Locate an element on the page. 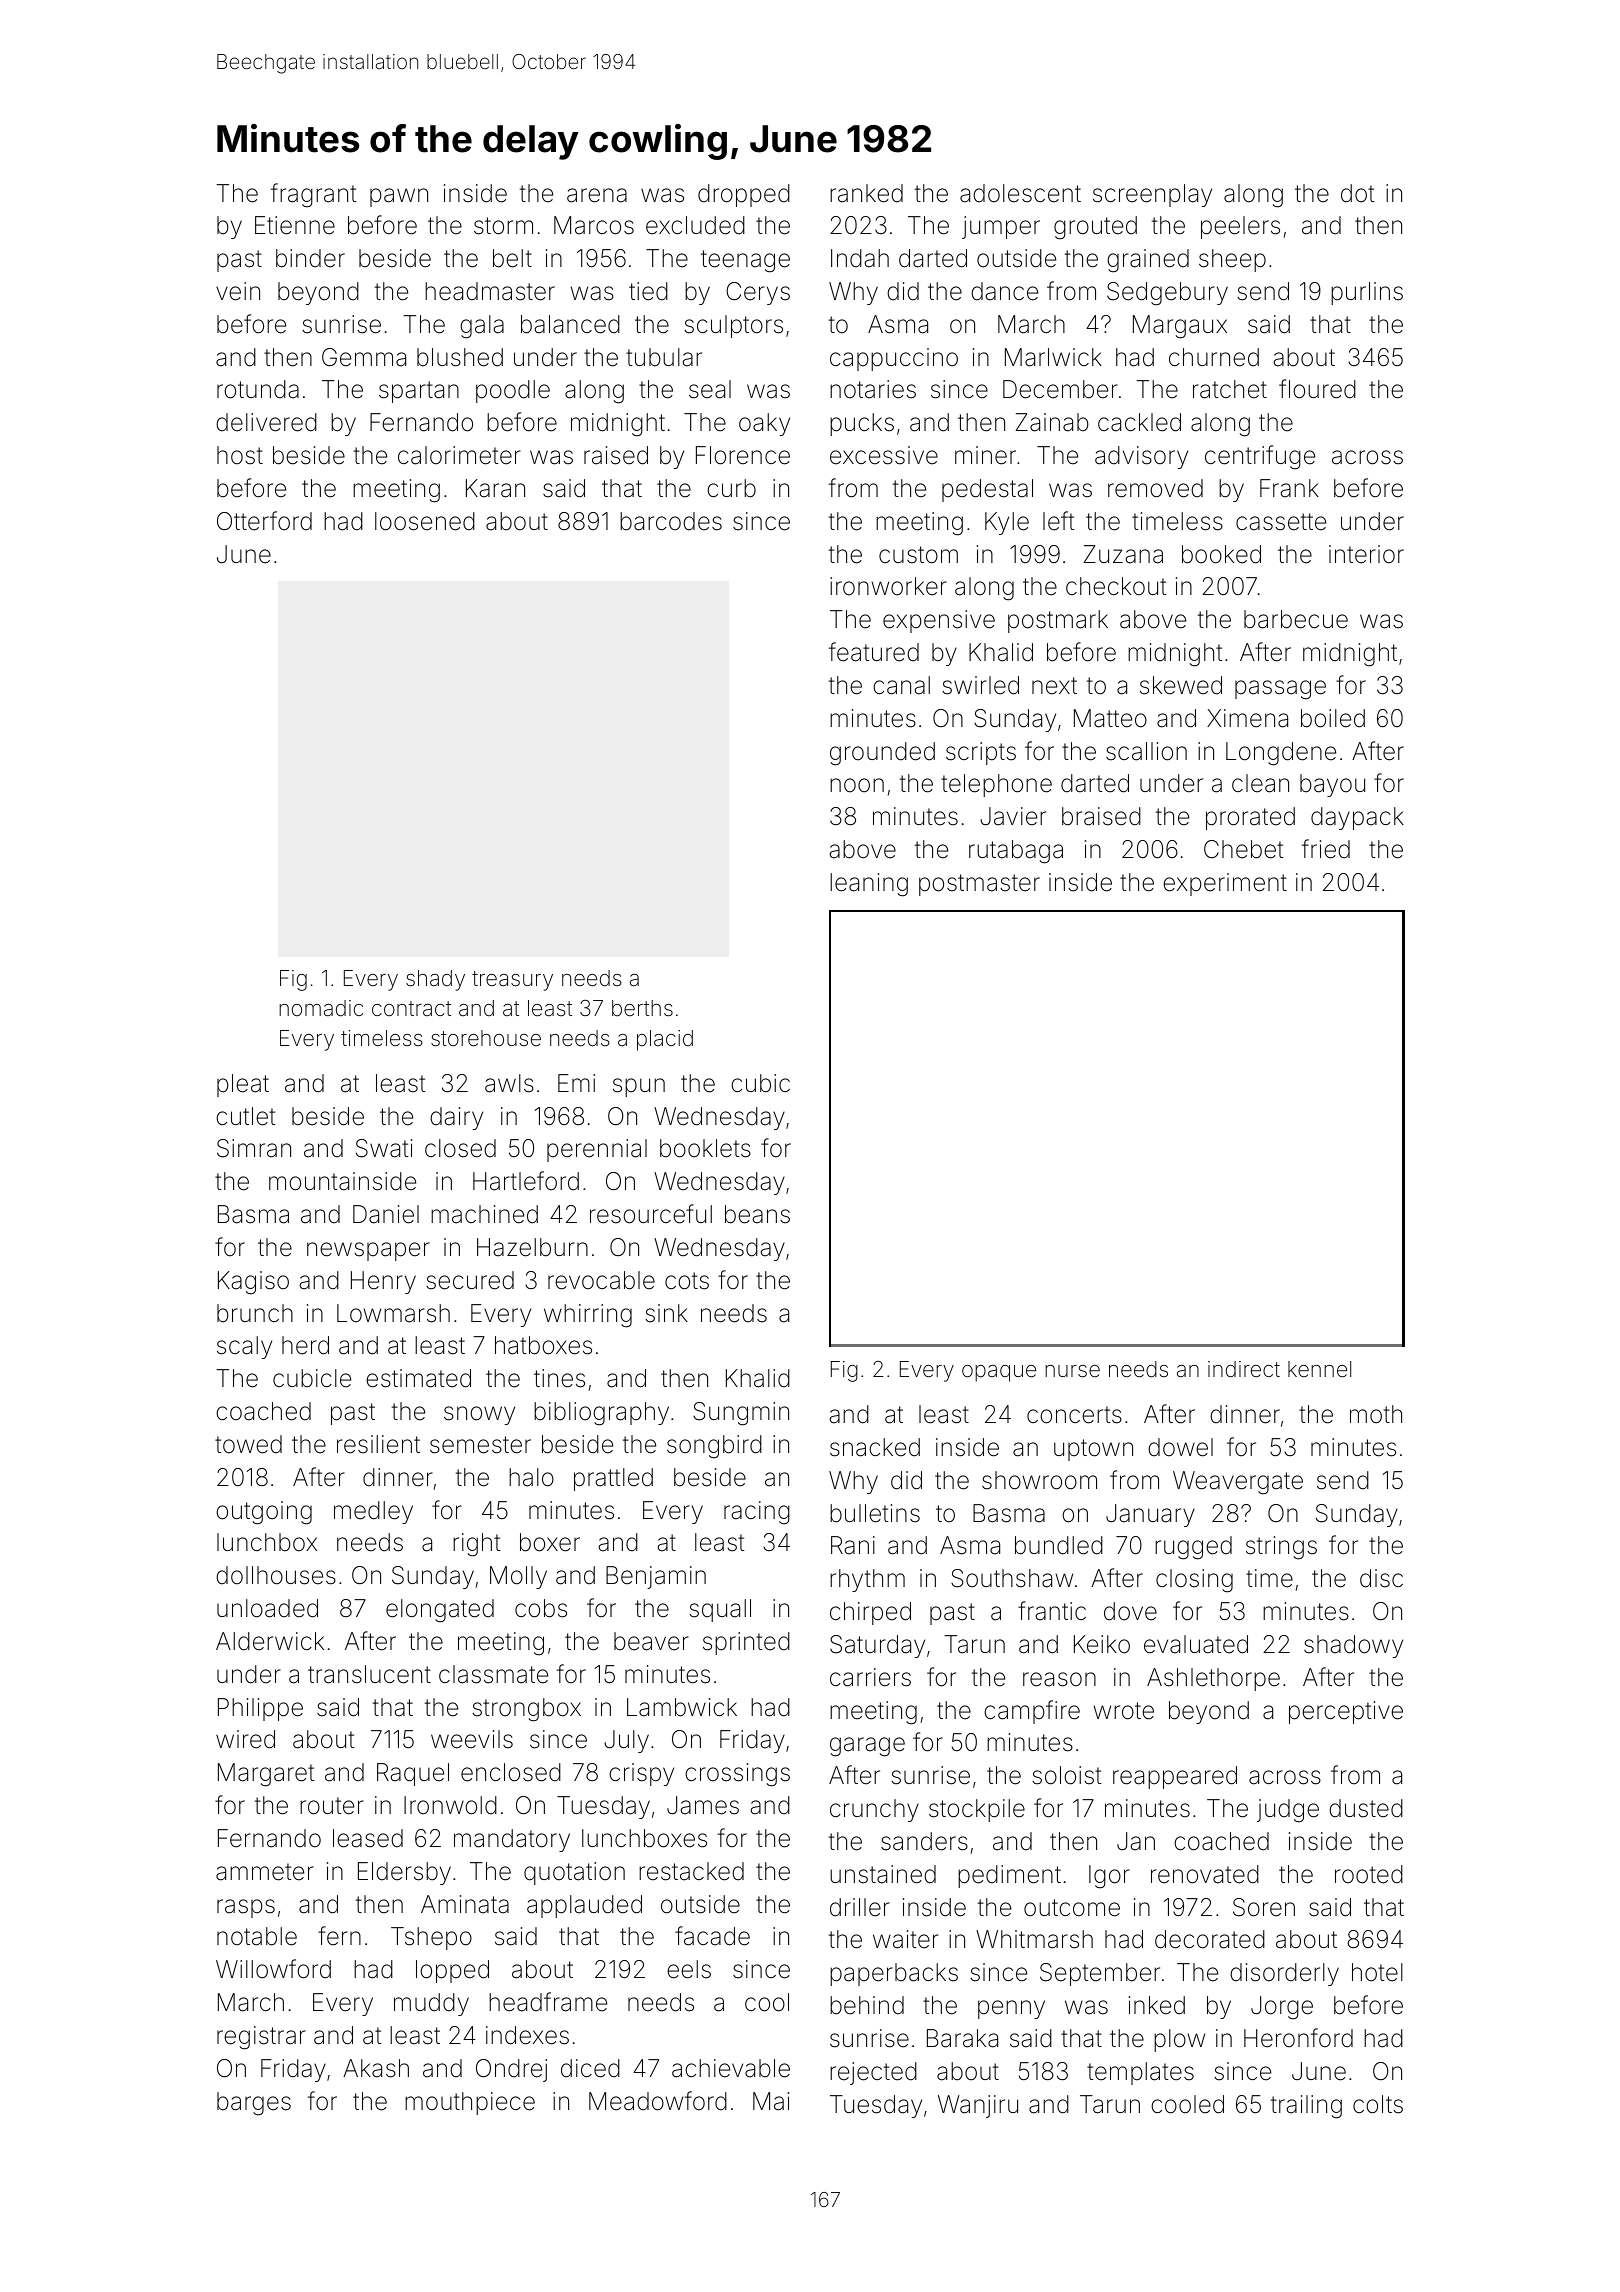 The image size is (1620, 2292). muddy is located at coordinates (431, 2004).
